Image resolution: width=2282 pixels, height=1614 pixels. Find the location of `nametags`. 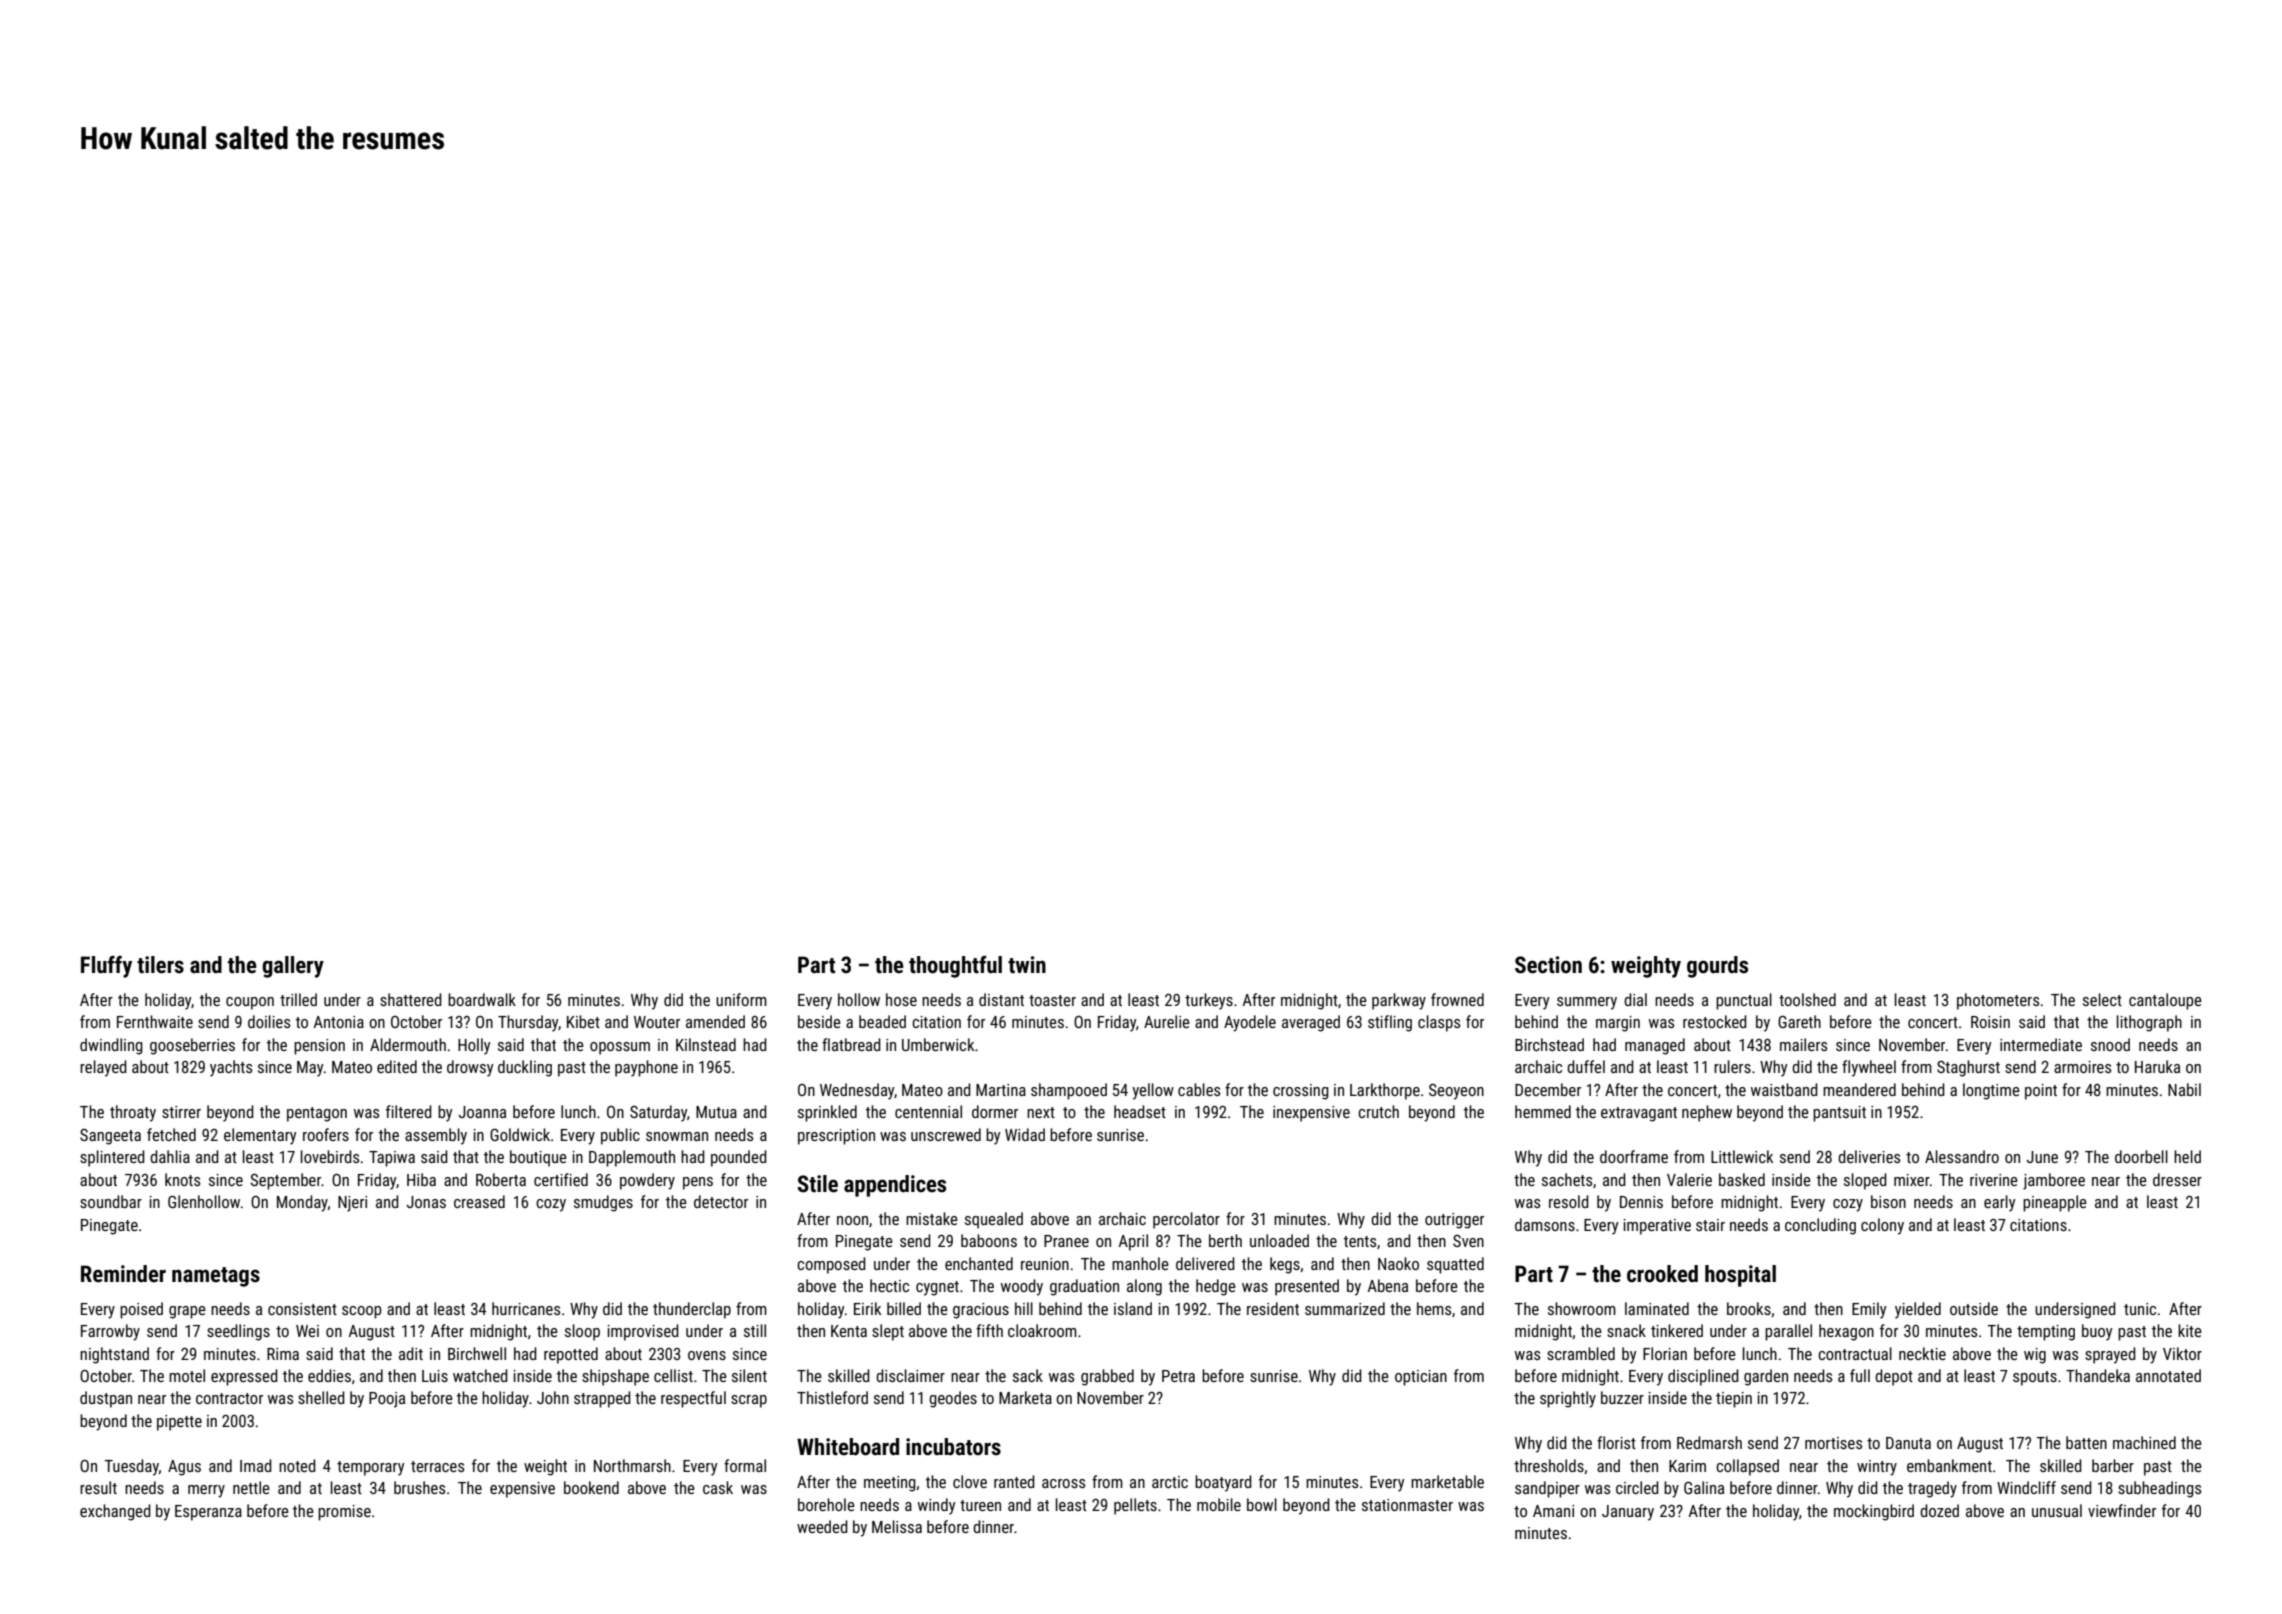

nametags is located at coordinates (216, 1277).
